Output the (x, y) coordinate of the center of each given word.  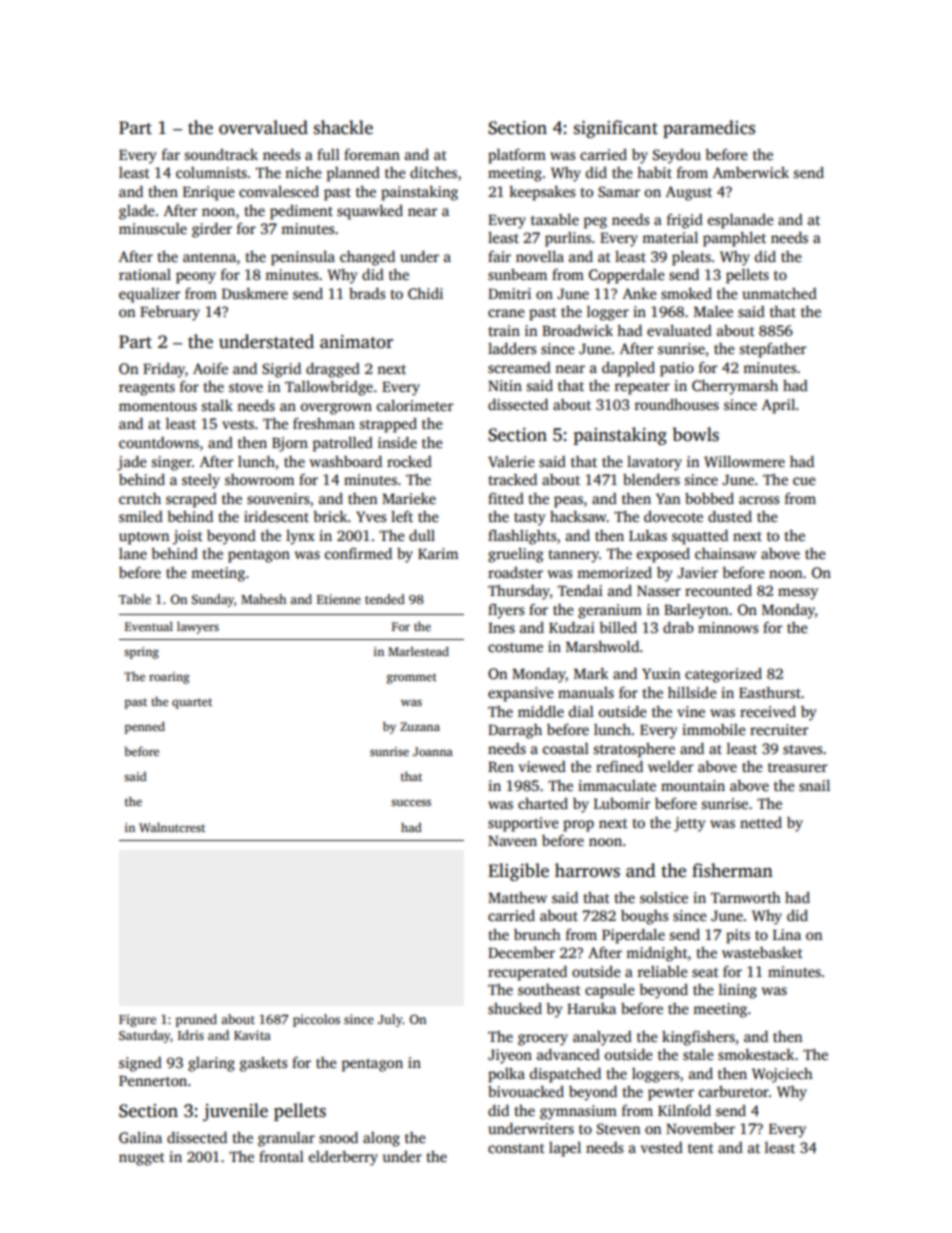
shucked (515, 1008)
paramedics (709, 129)
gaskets (263, 1064)
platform (517, 156)
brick (330, 516)
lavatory (654, 463)
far (171, 154)
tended (385, 599)
